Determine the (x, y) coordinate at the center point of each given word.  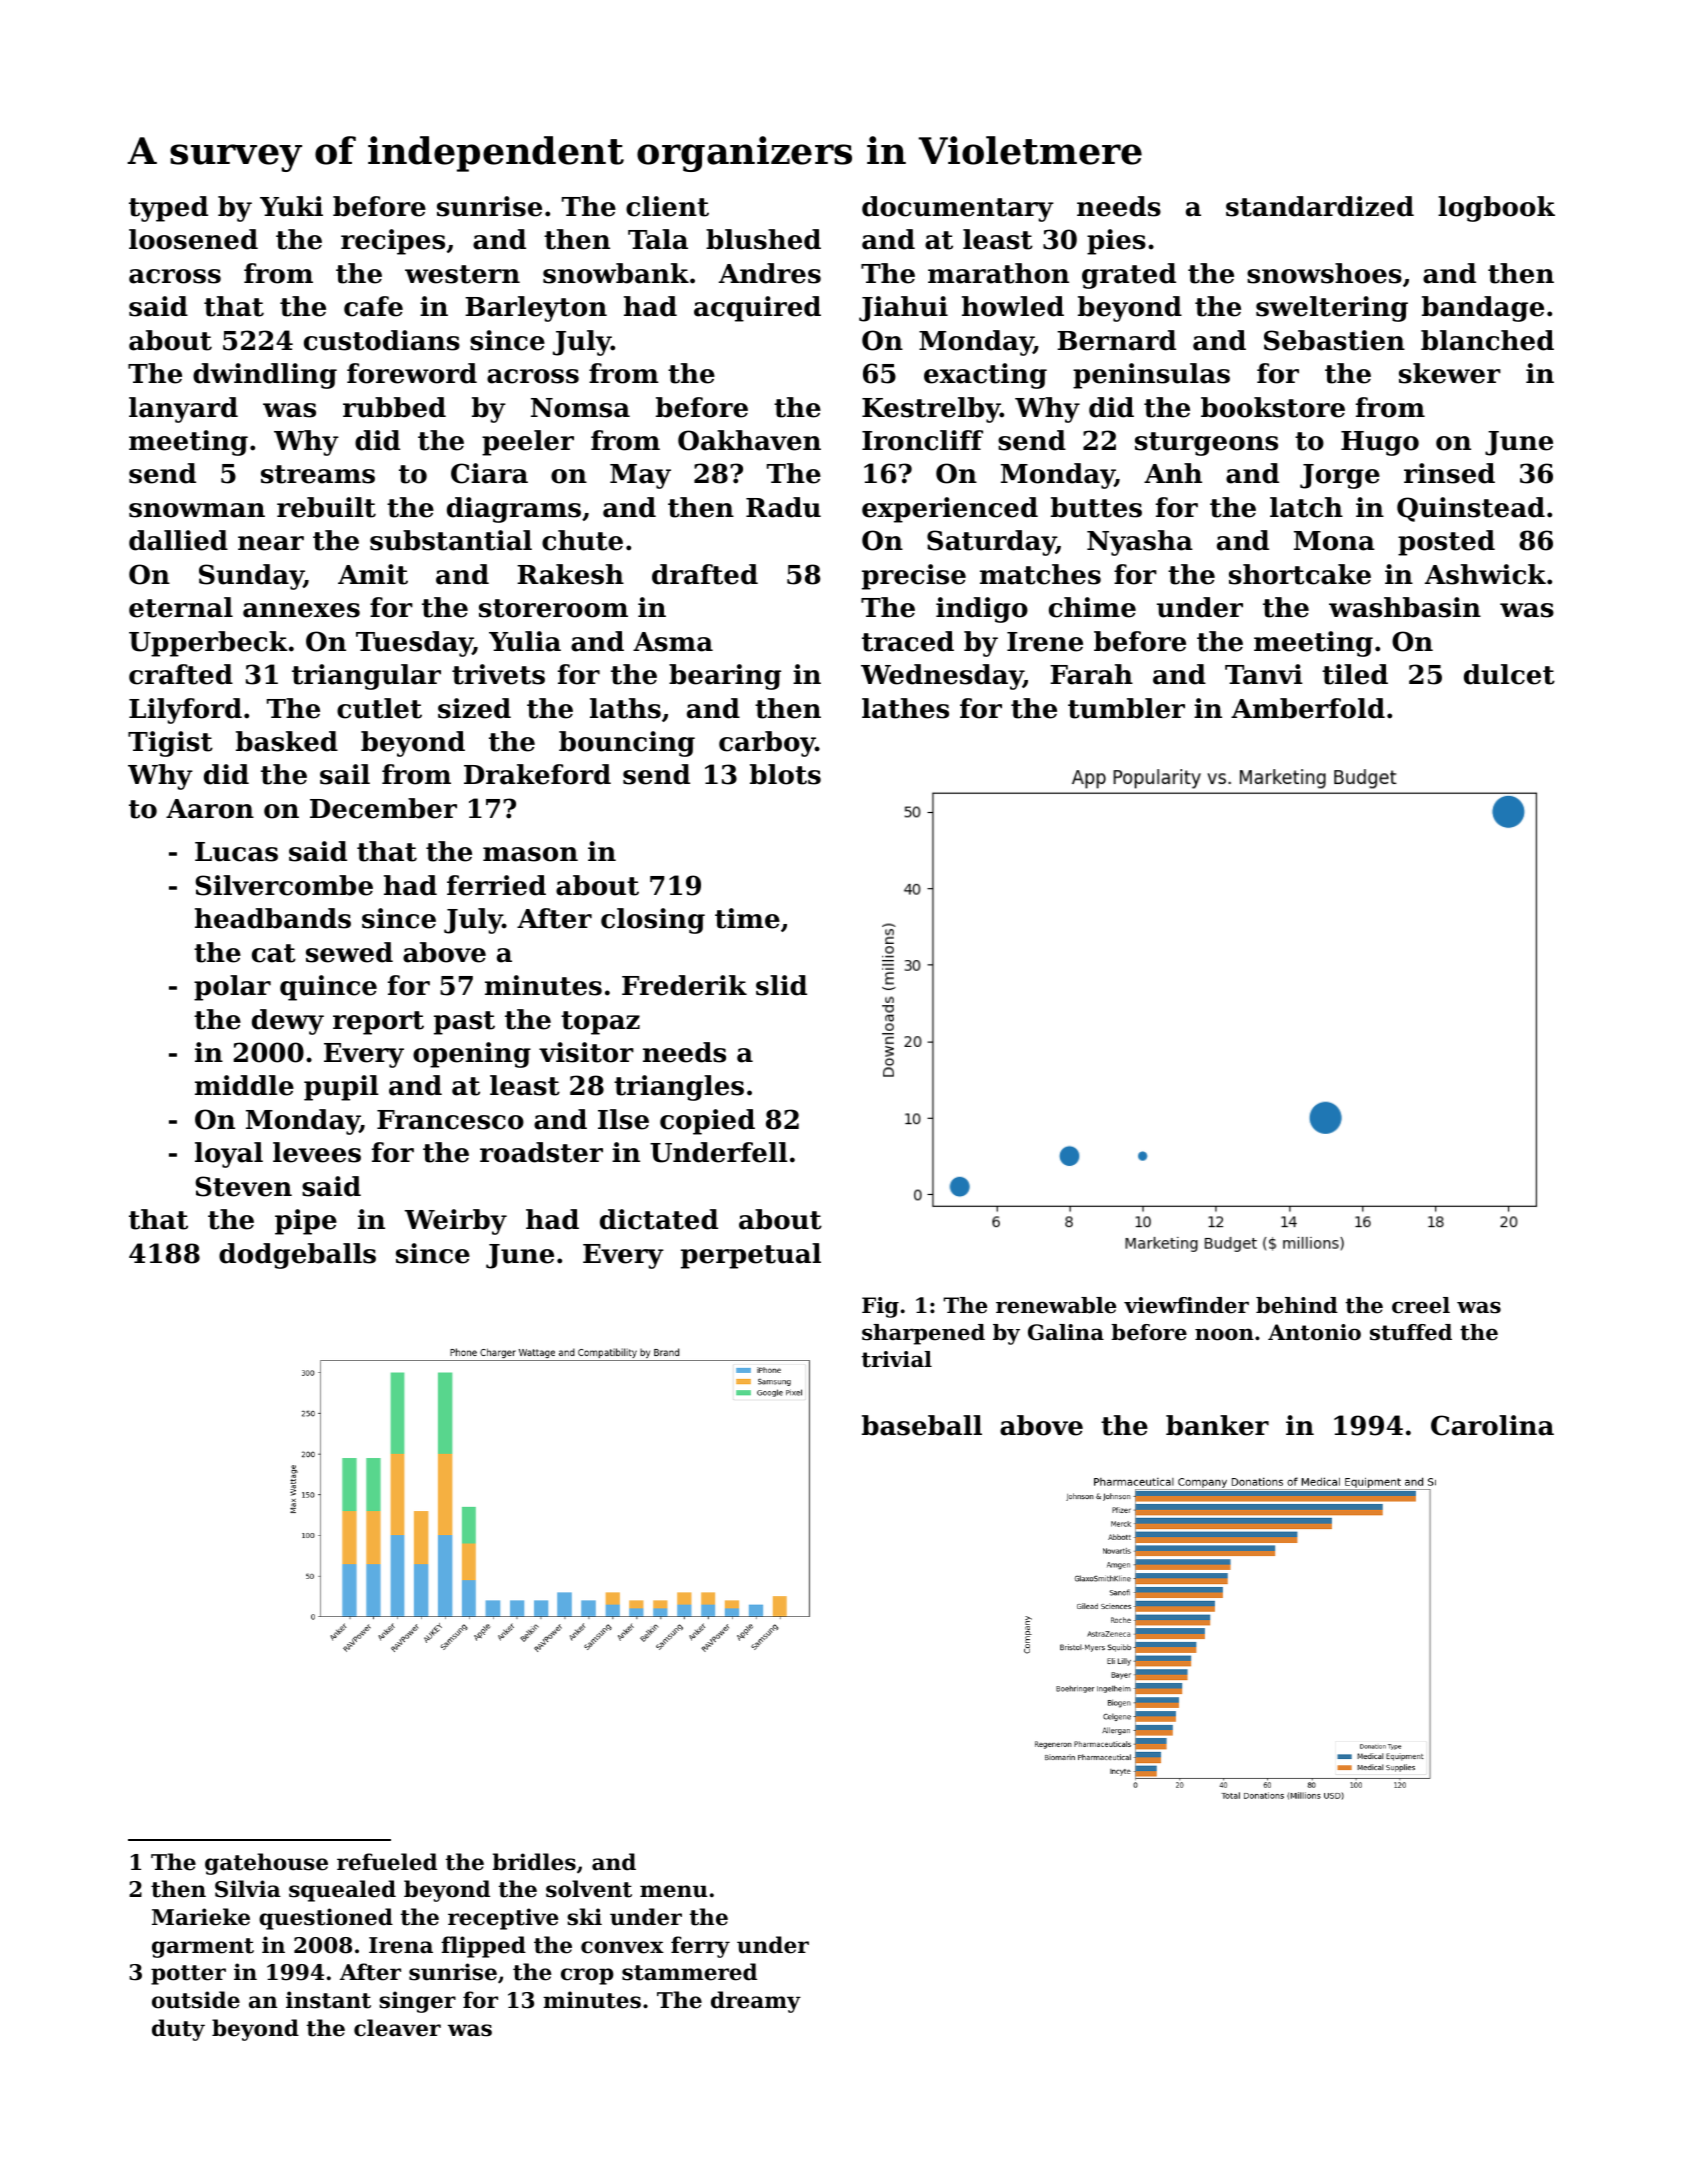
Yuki (291, 206)
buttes (1096, 507)
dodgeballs (297, 1256)
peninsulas (1151, 376)
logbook (1496, 209)
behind (1297, 1305)
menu (674, 1891)
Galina (1066, 1332)
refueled (387, 1862)
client (667, 206)
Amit (373, 574)
